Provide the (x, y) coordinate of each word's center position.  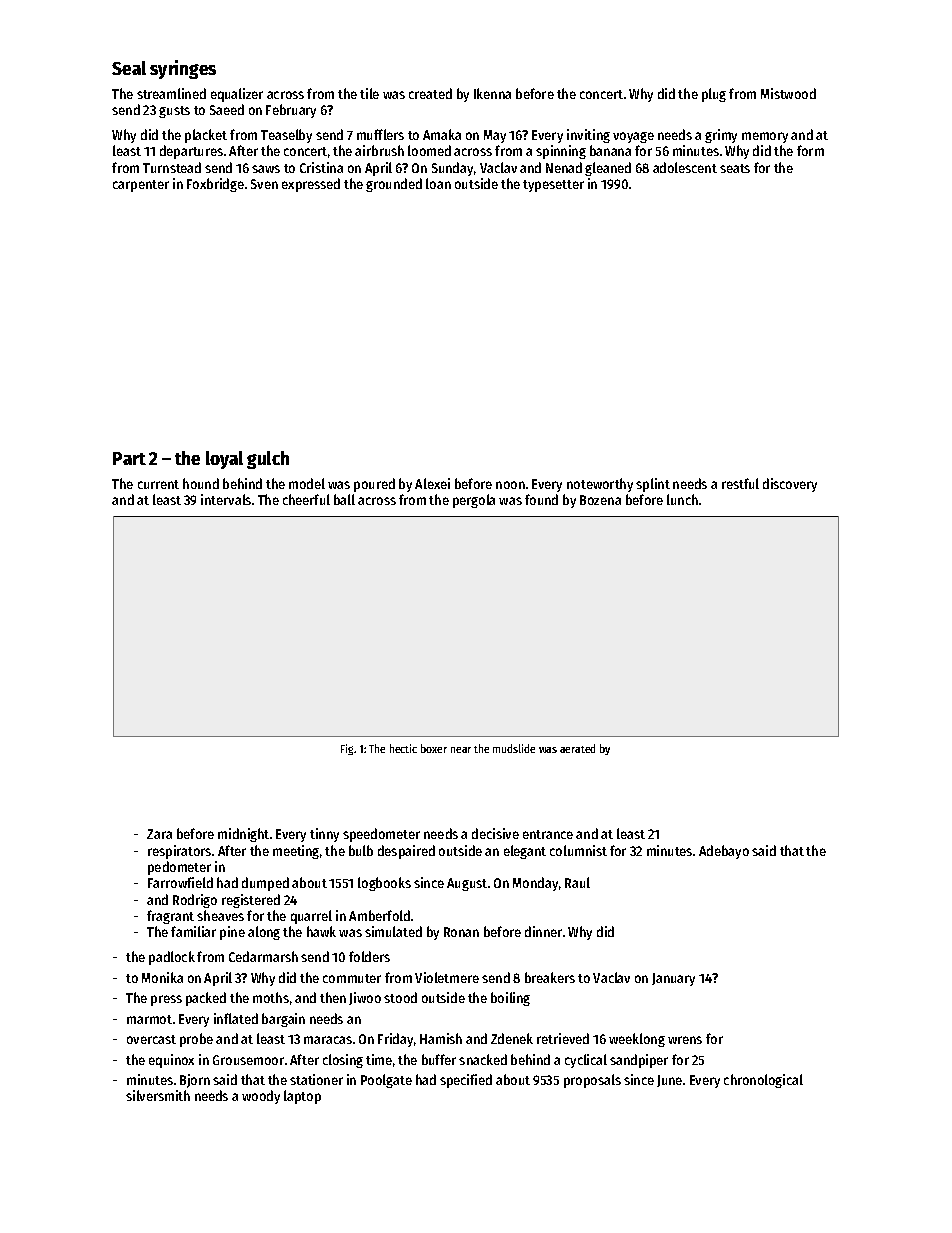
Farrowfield (180, 882)
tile (369, 93)
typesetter (553, 186)
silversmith (158, 1095)
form (810, 150)
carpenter (141, 186)
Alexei (432, 483)
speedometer (381, 835)
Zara (159, 834)
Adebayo (724, 852)
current (158, 484)
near (461, 750)
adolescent (685, 167)
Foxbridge (215, 185)
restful (740, 483)
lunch (682, 499)
